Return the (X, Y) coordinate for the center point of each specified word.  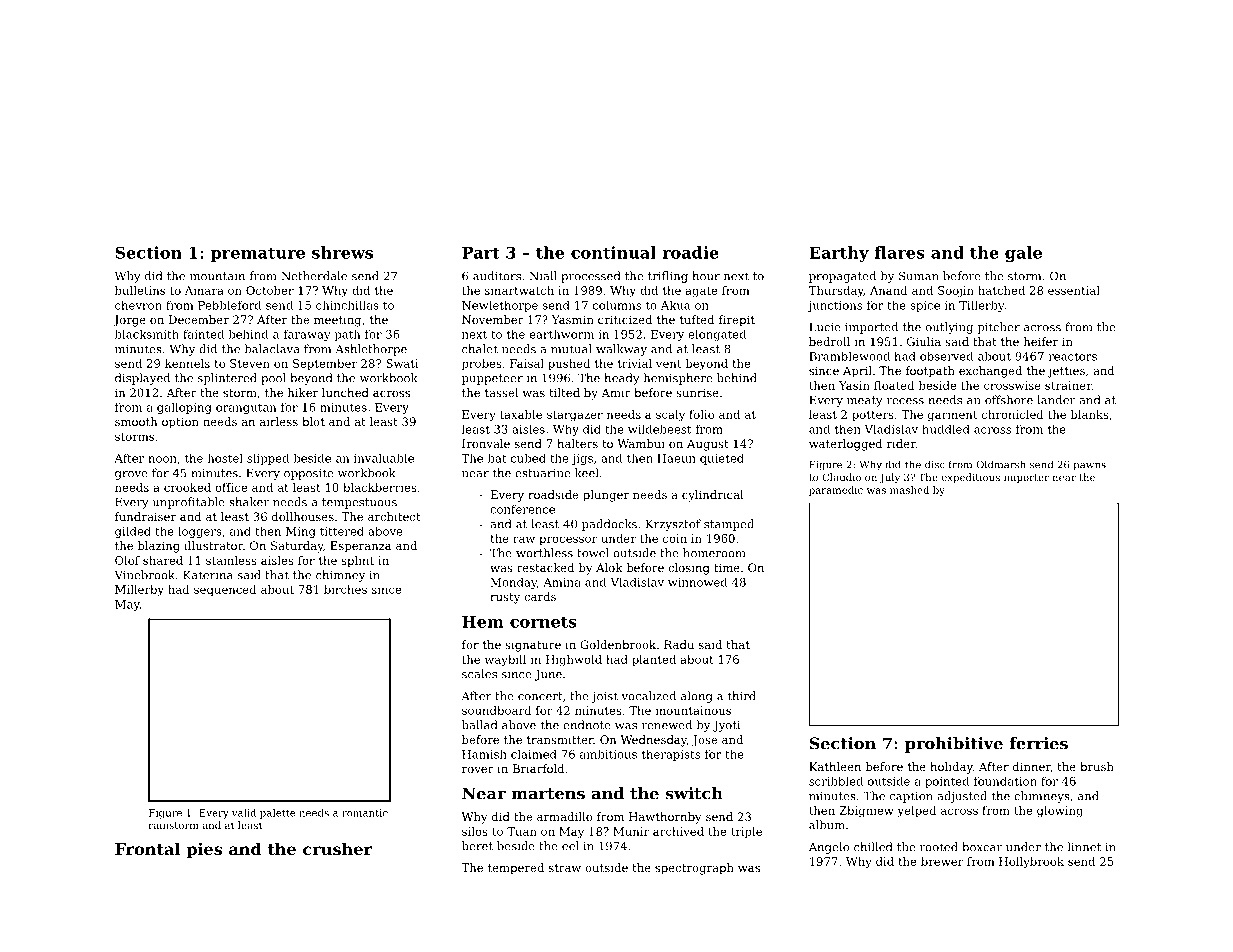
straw (565, 868)
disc (935, 464)
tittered (342, 531)
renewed (667, 725)
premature (258, 254)
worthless (544, 553)
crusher (337, 849)
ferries (1038, 743)
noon (162, 459)
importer (1026, 478)
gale (1023, 254)
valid (244, 813)
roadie (690, 252)
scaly (670, 416)
